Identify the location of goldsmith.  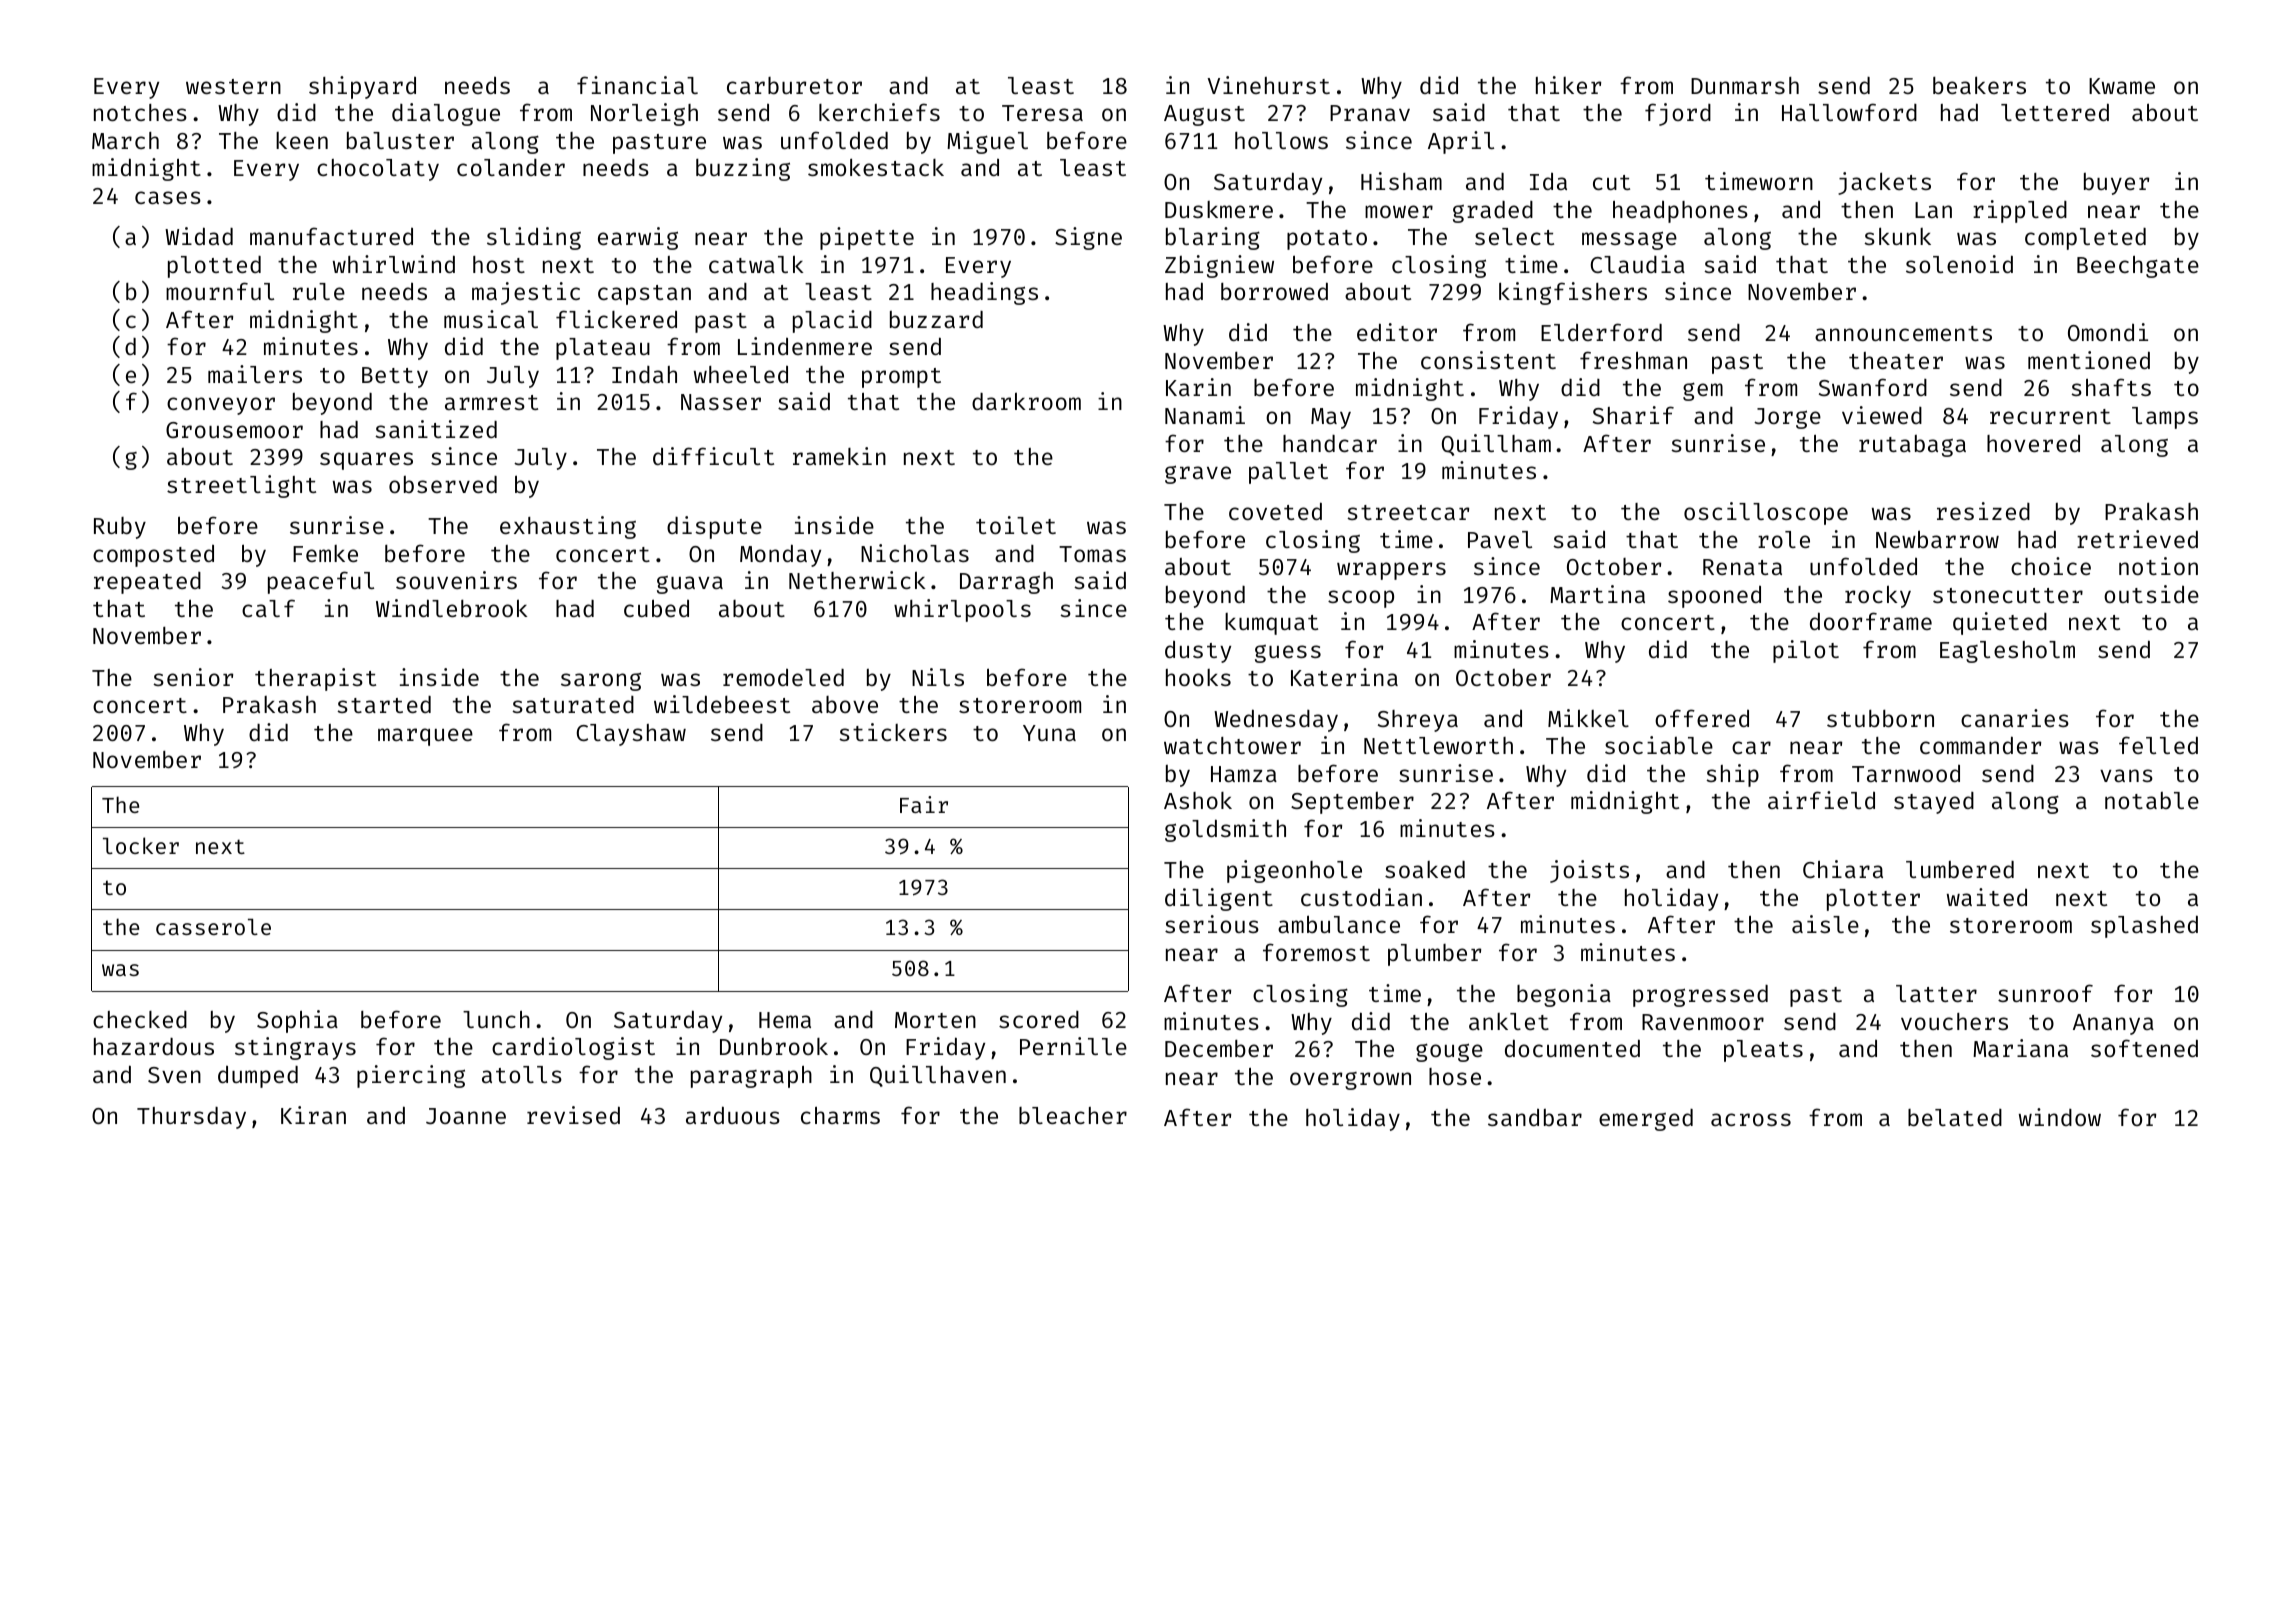
(1225, 830).
